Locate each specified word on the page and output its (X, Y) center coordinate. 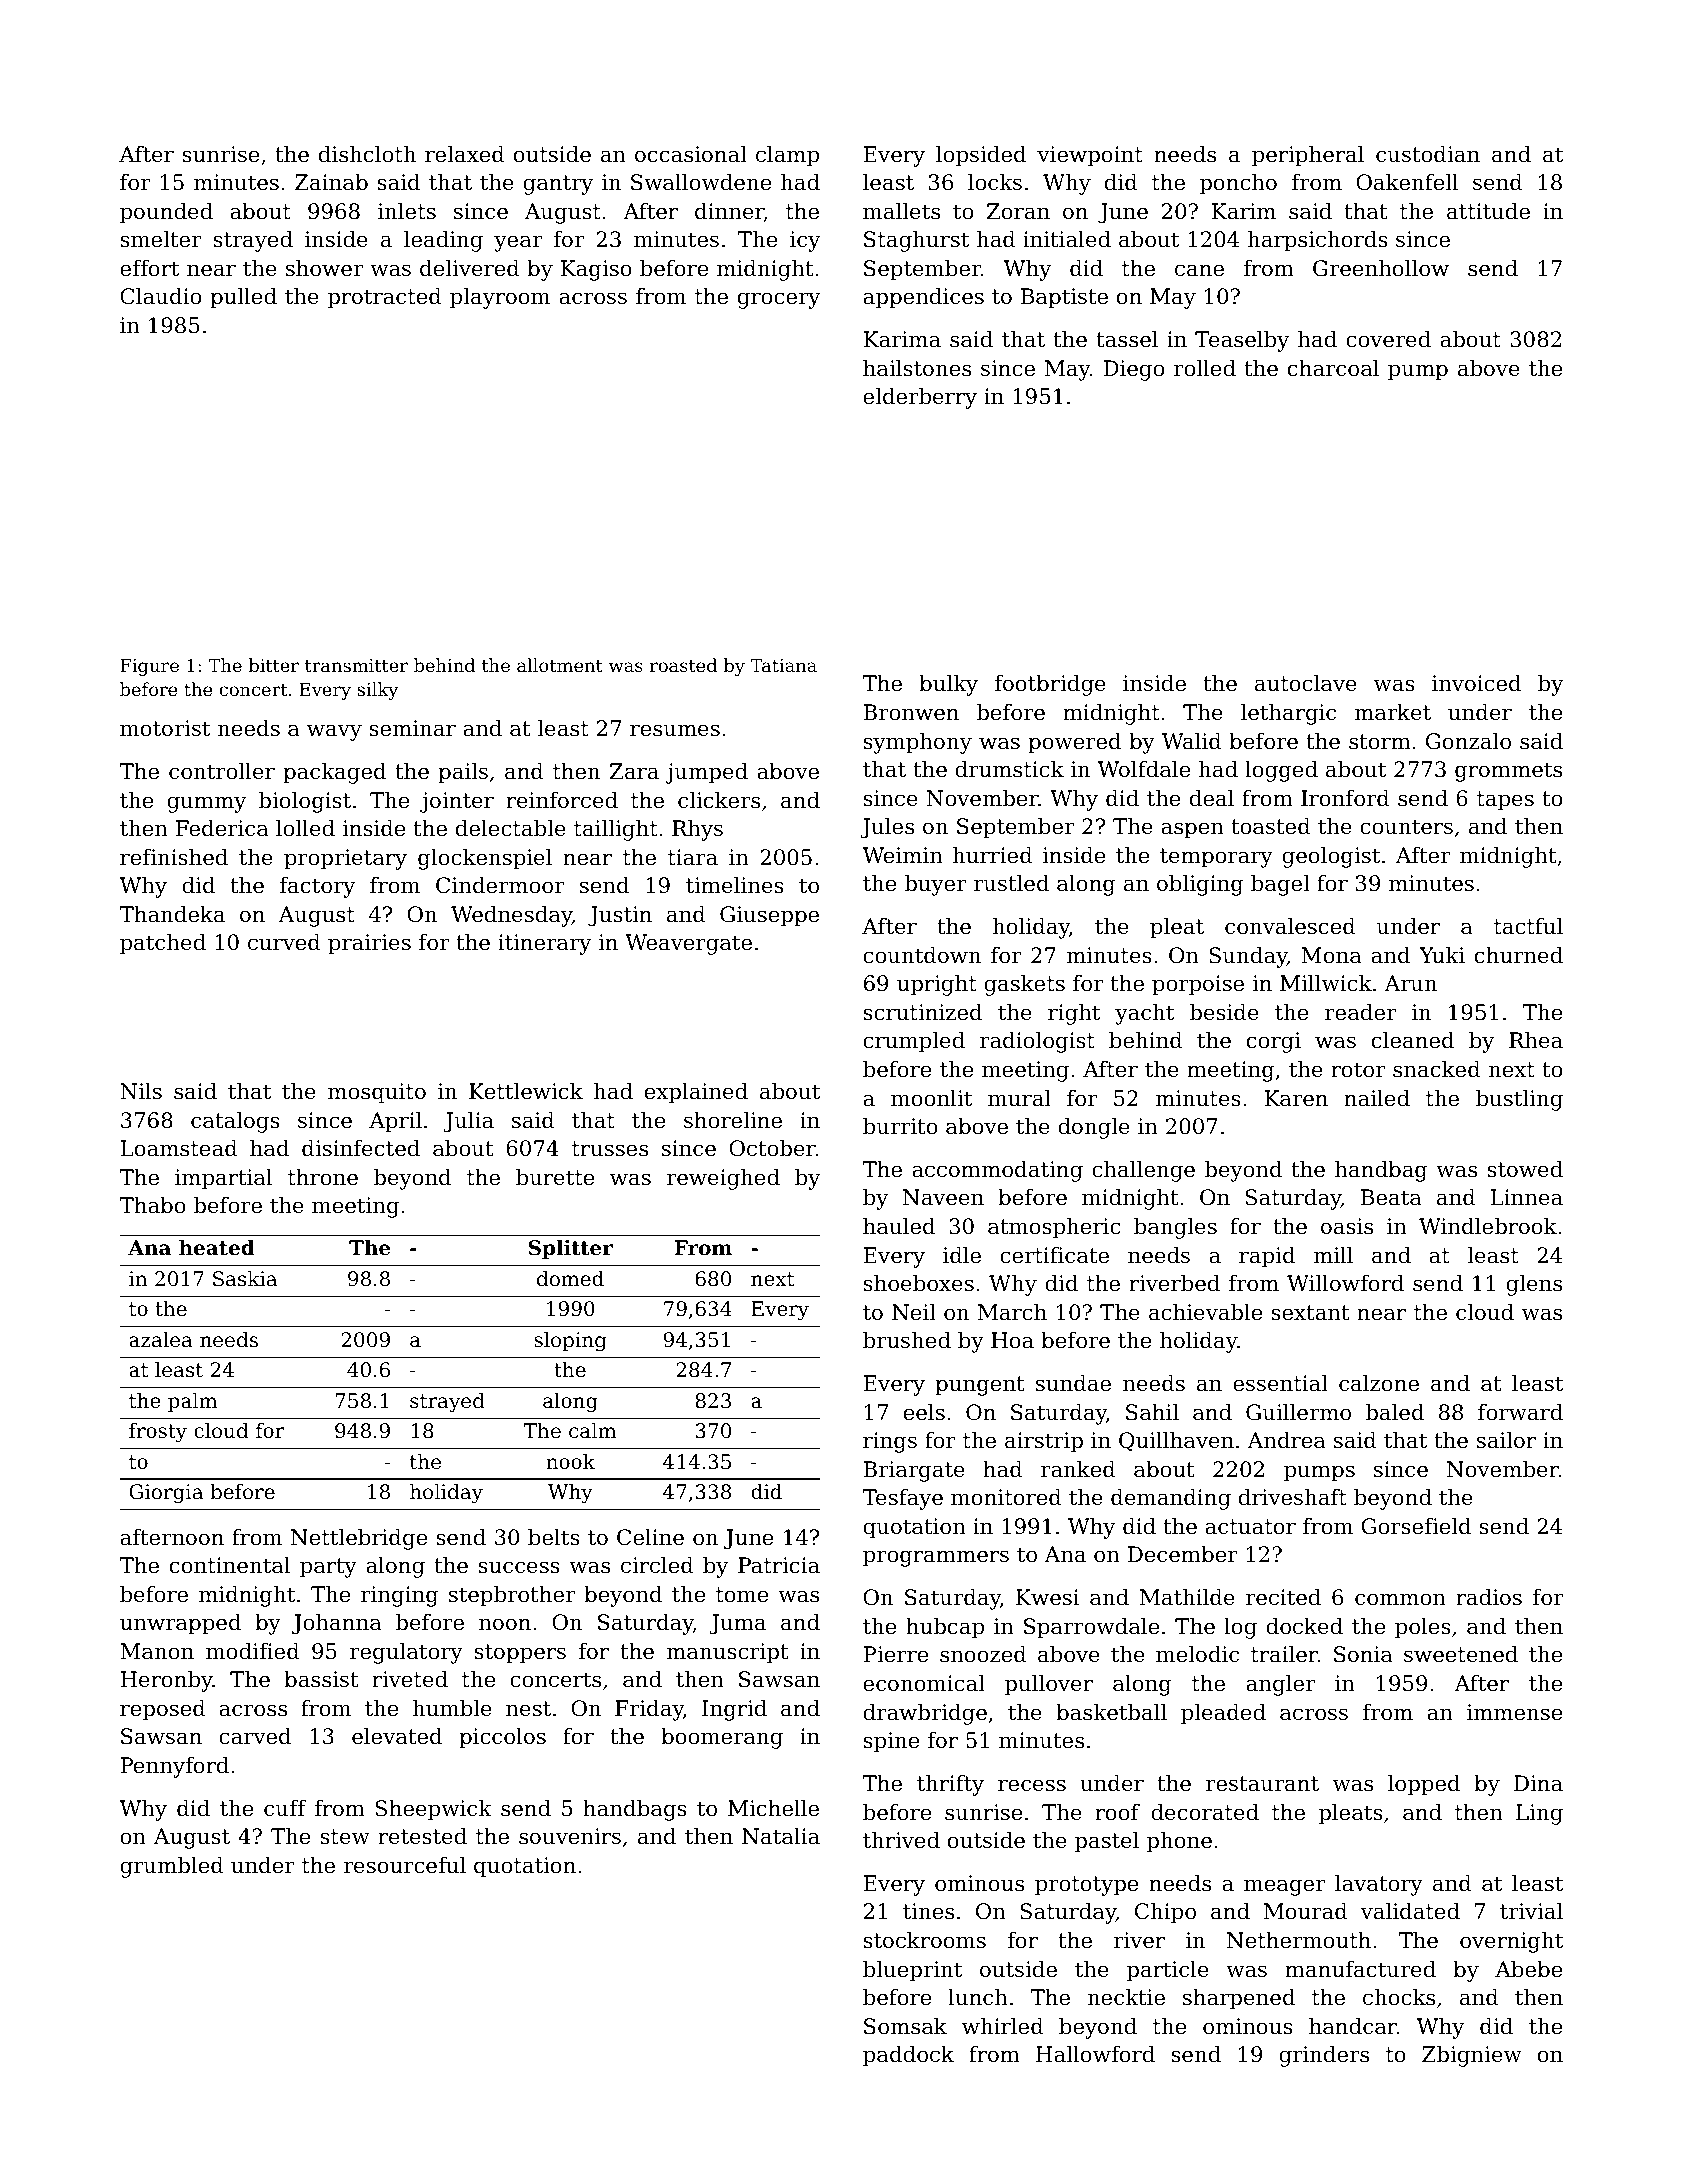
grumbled (172, 1867)
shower (324, 268)
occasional (691, 154)
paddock (908, 2056)
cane (1199, 270)
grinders (1324, 2056)
